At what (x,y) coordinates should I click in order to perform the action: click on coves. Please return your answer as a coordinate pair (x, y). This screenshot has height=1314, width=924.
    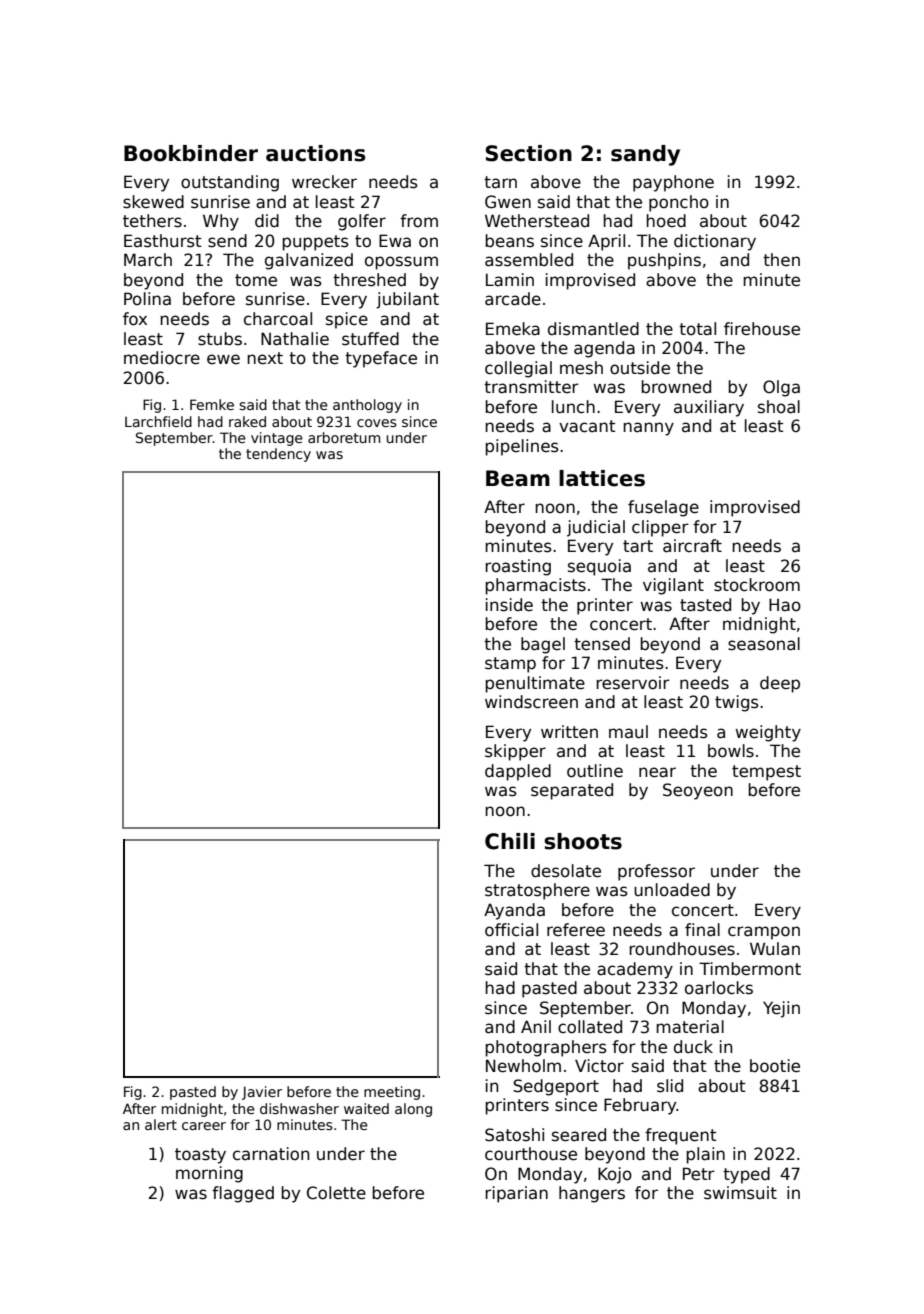
    Looking at the image, I should click on (377, 423).
